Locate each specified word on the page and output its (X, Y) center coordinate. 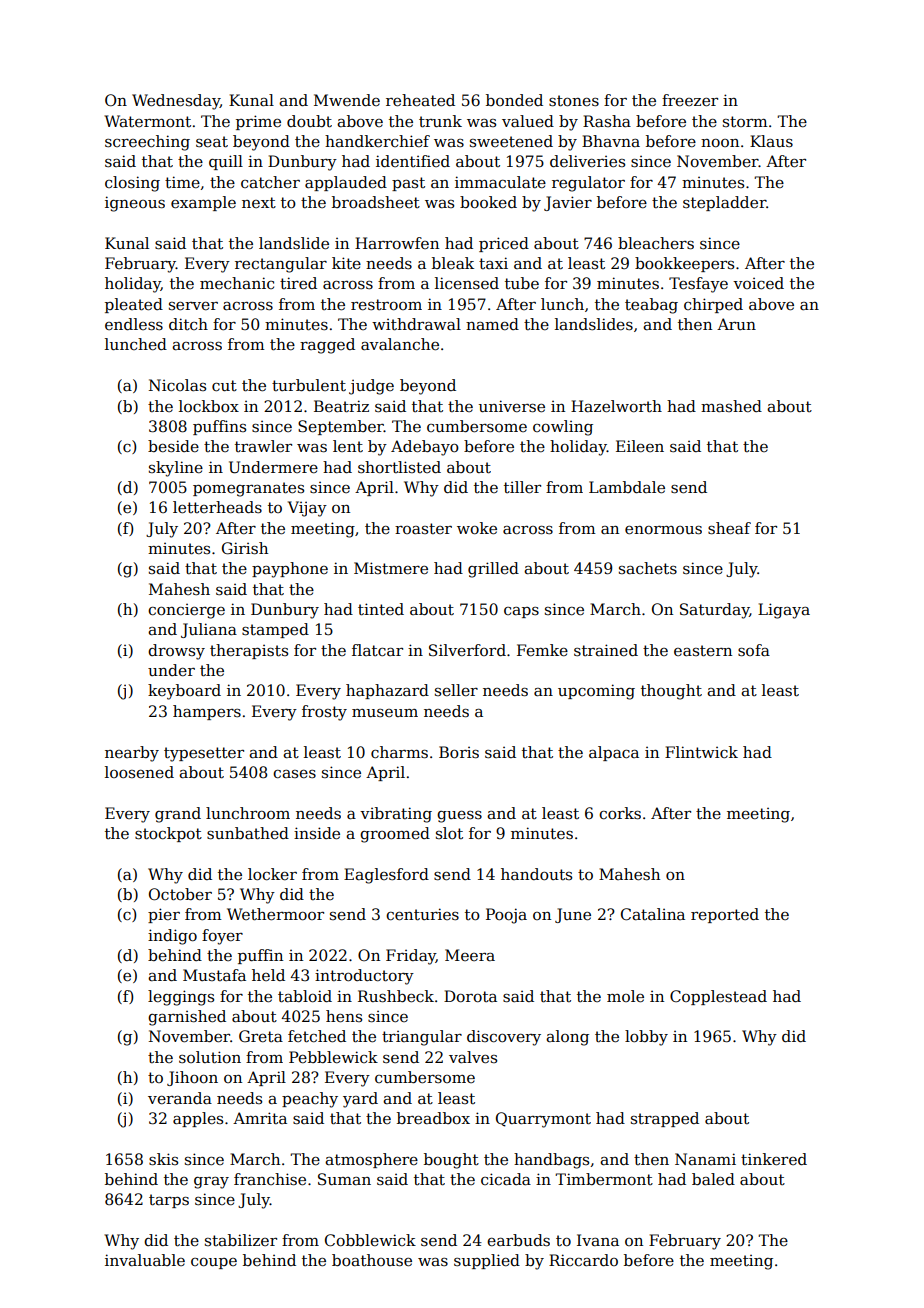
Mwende (347, 100)
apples (198, 1119)
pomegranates (248, 489)
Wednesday (176, 102)
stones (574, 101)
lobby (646, 1038)
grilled (493, 570)
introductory (364, 977)
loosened (139, 772)
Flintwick (701, 752)
